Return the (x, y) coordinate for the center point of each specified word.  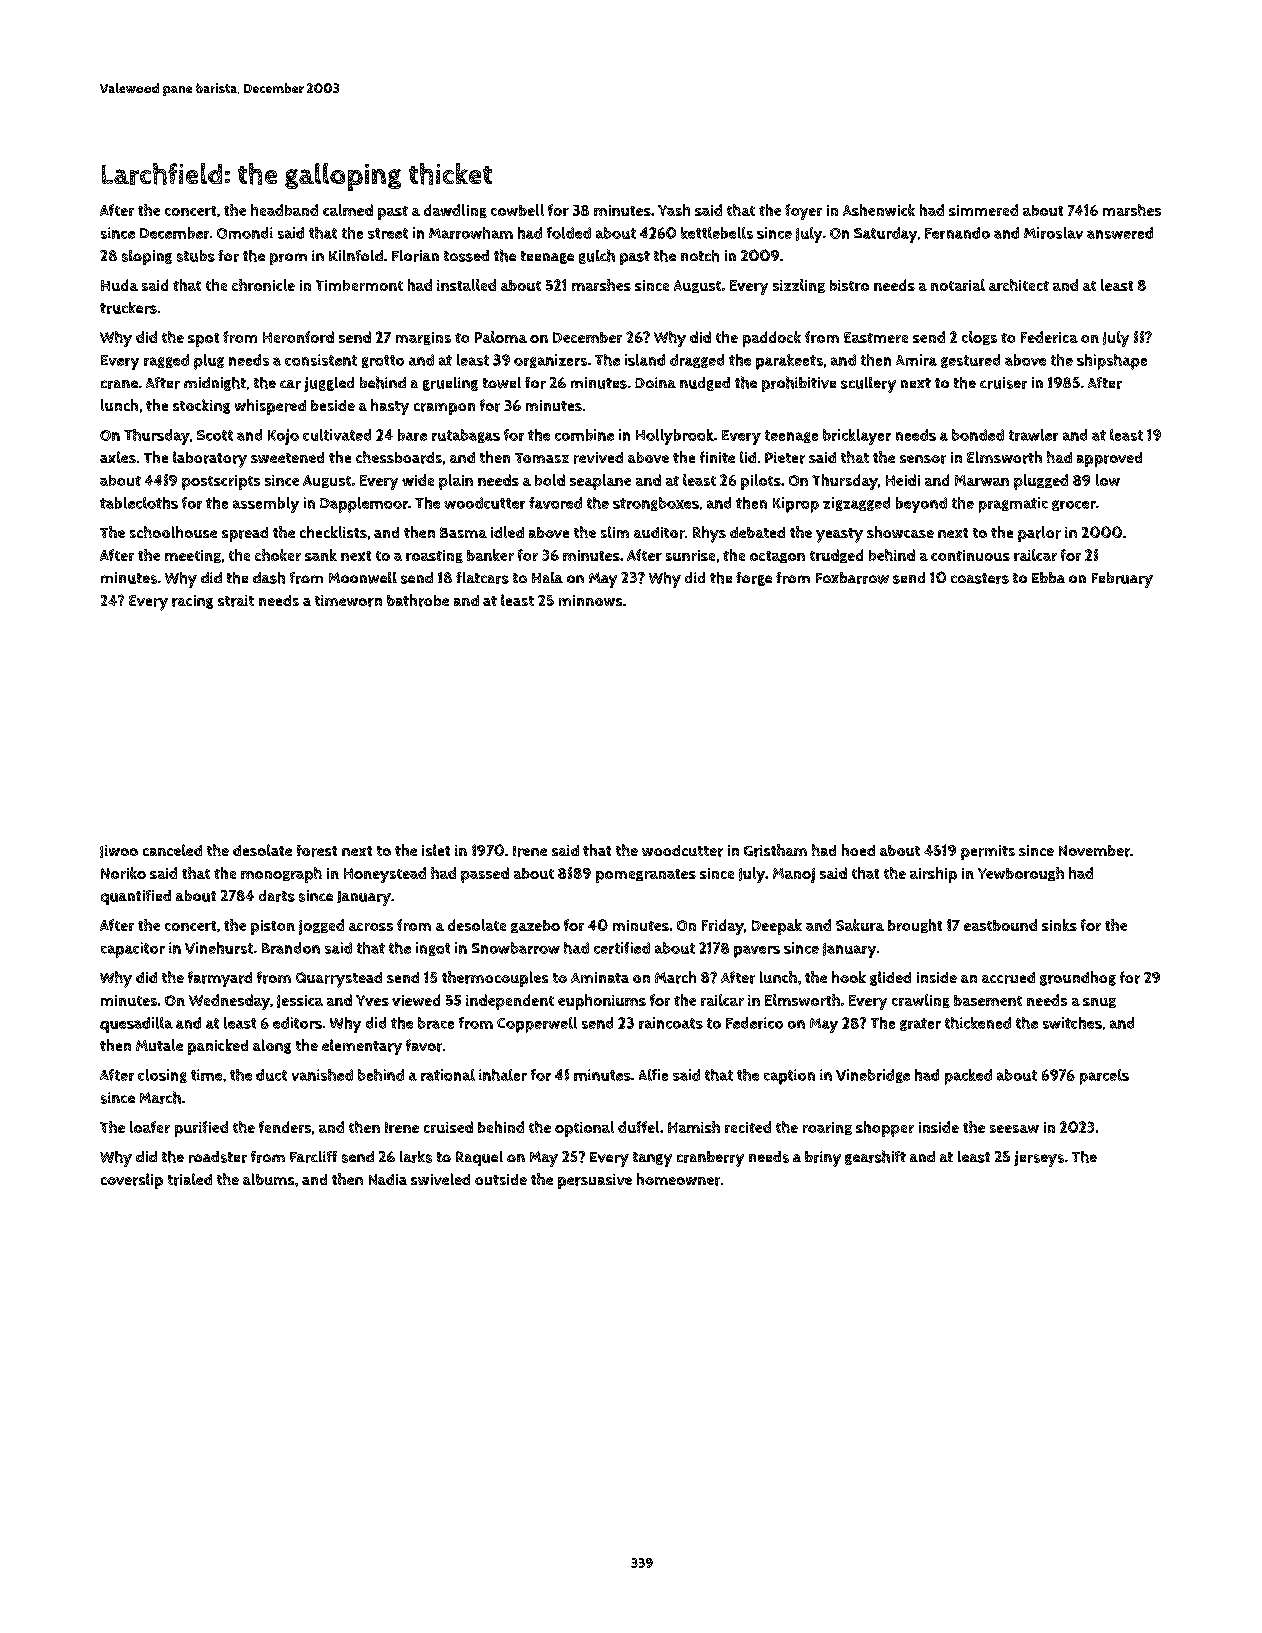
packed (968, 1077)
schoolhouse (173, 532)
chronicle (263, 285)
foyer (803, 212)
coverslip (132, 1181)
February (1122, 580)
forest (317, 851)
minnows (590, 600)
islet (436, 850)
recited (748, 1127)
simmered (983, 210)
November (1094, 851)
